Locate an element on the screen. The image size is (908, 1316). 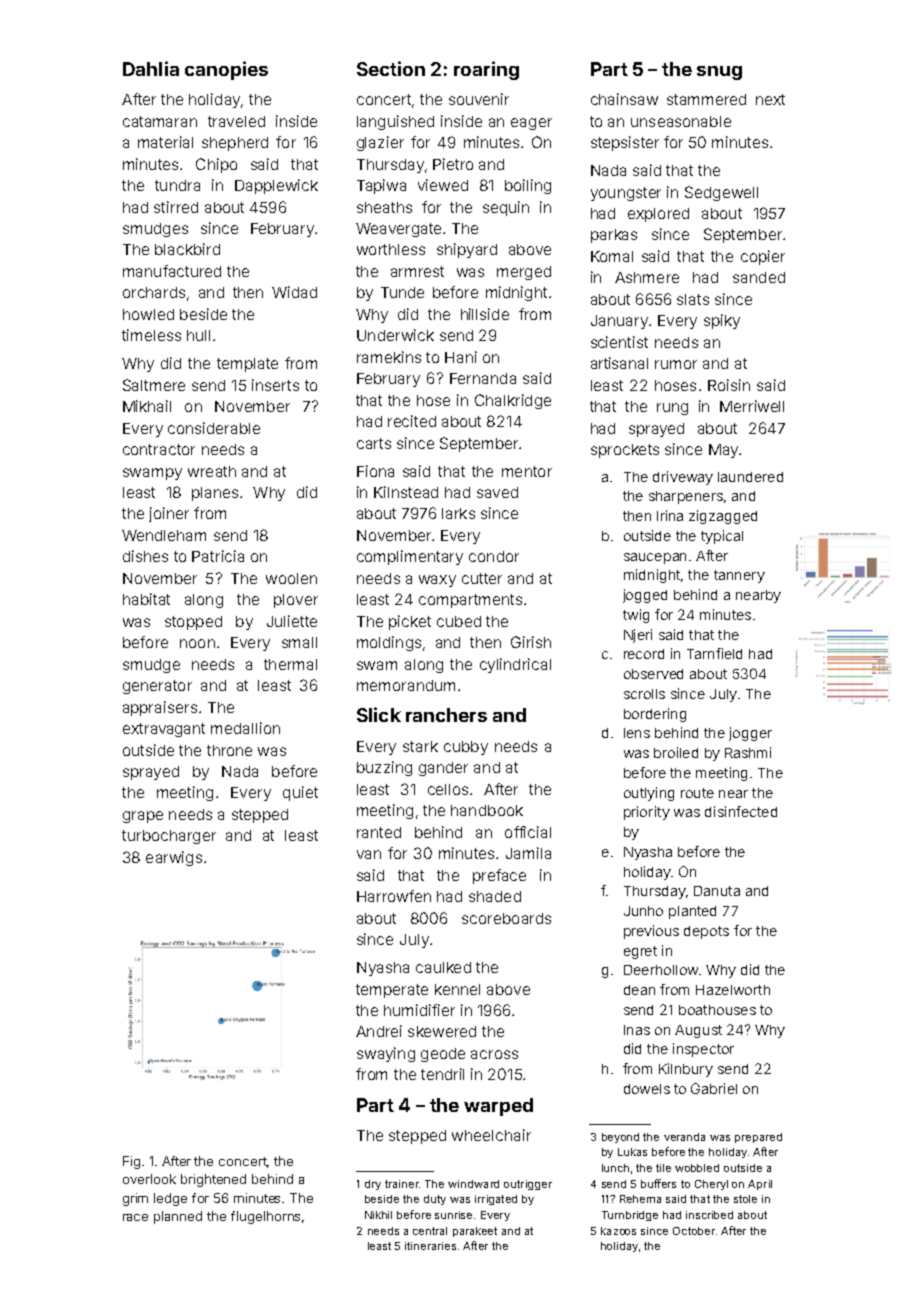
kazoos is located at coordinates (618, 1231).
